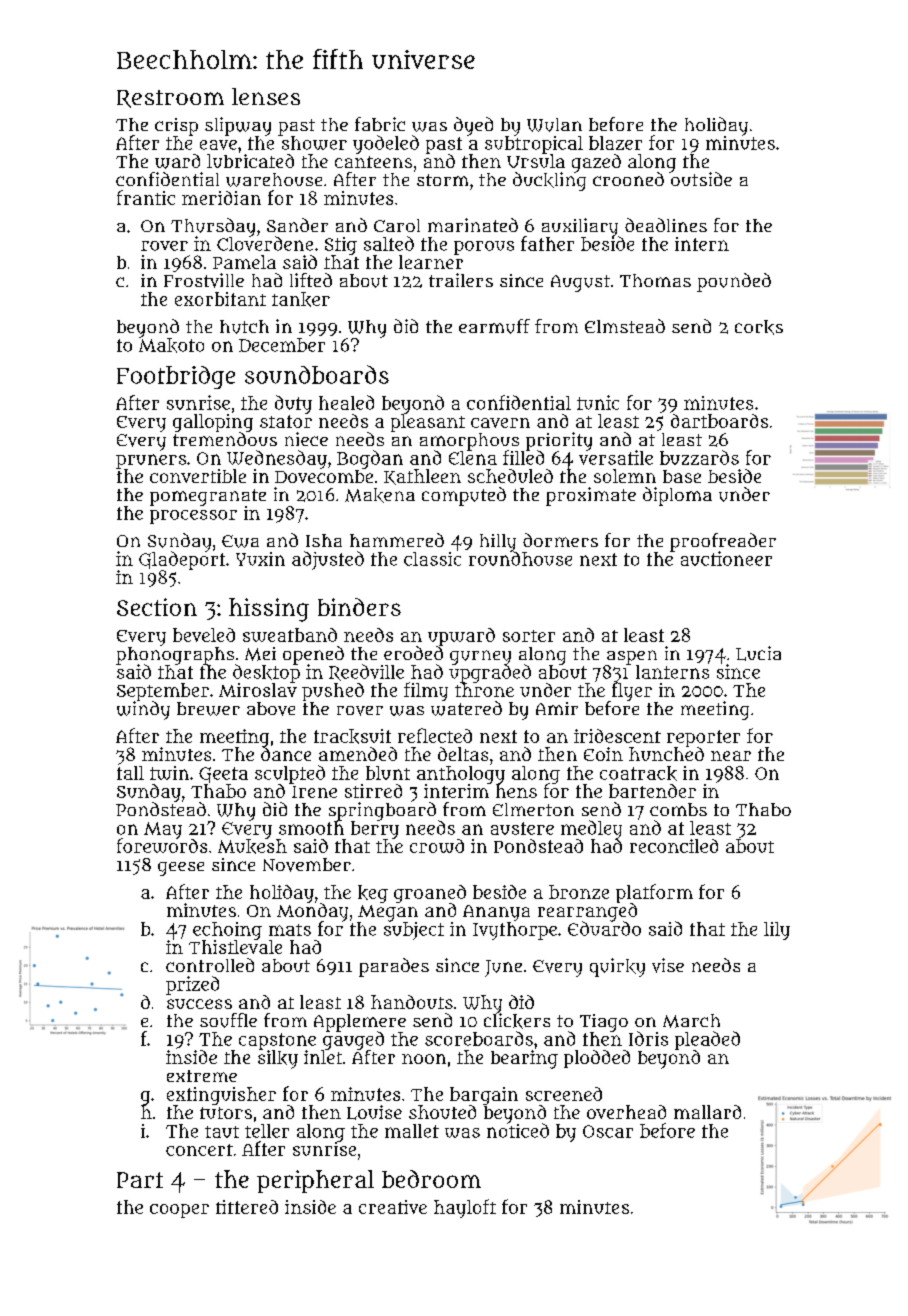 This screenshot has width=908, height=1316. I want to click on crisp, so click(176, 127).
